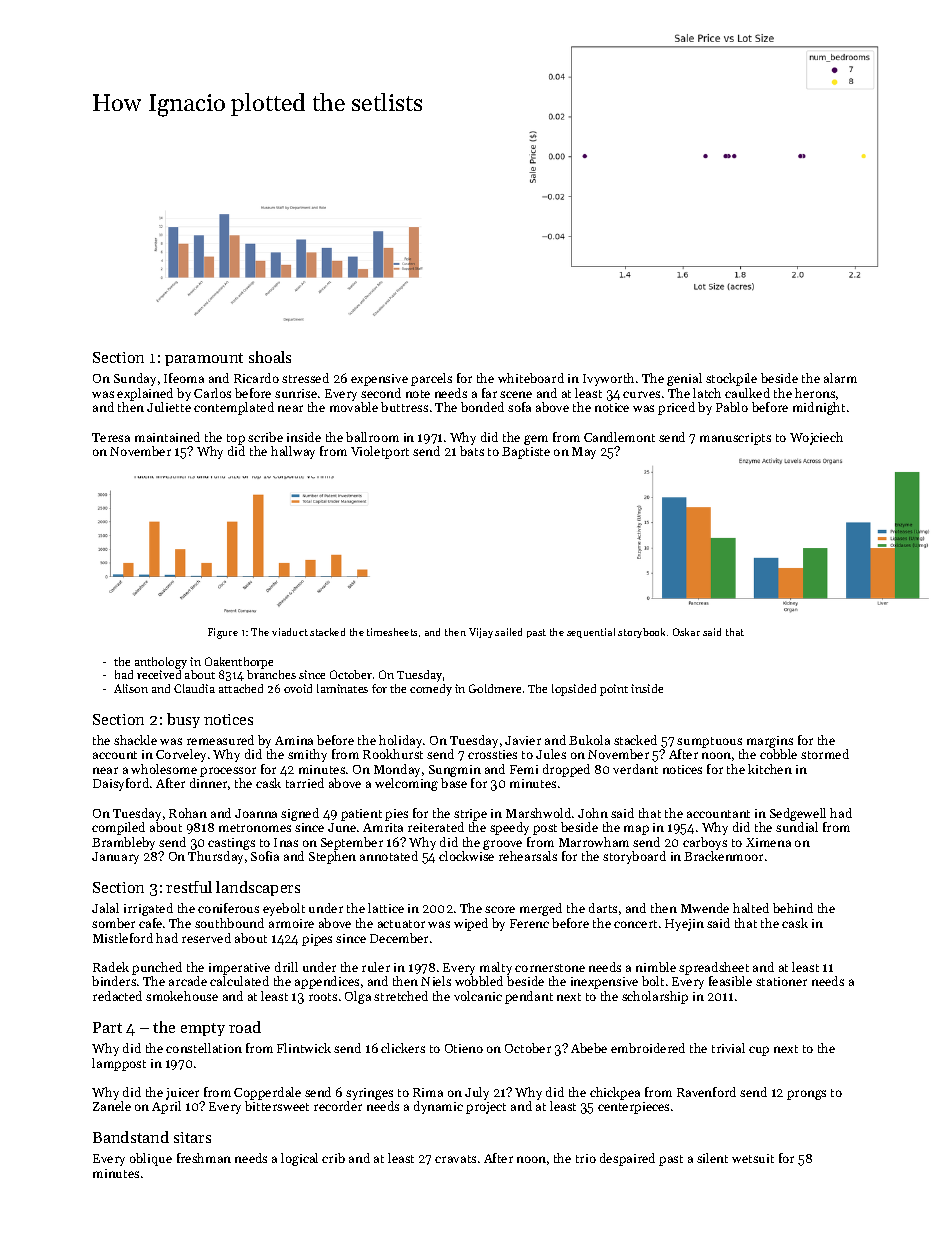 This image has width=952, height=1233. I want to click on spreadsheet, so click(714, 968).
